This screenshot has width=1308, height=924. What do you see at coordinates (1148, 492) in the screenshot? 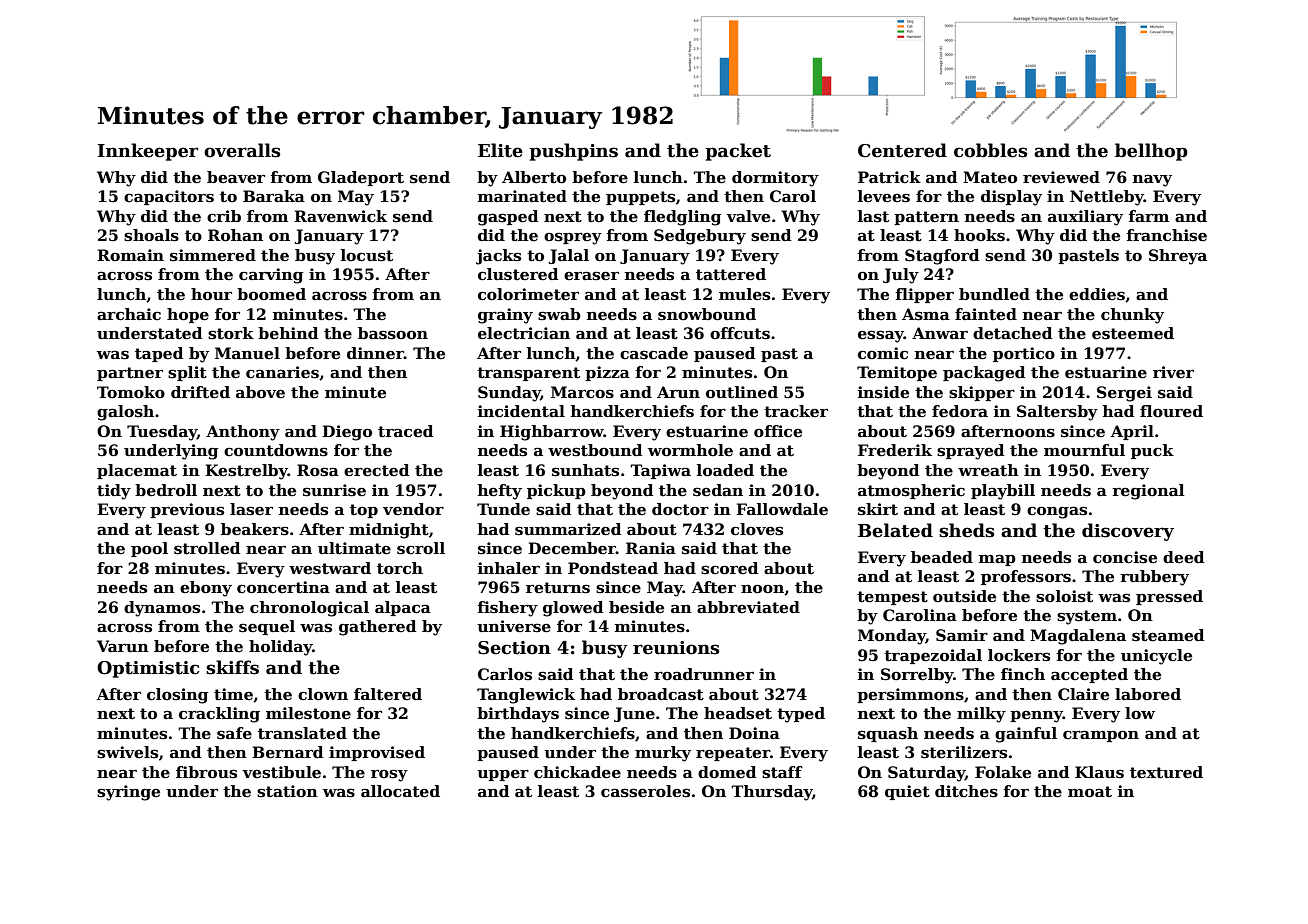
I see `regional` at bounding box center [1148, 492].
